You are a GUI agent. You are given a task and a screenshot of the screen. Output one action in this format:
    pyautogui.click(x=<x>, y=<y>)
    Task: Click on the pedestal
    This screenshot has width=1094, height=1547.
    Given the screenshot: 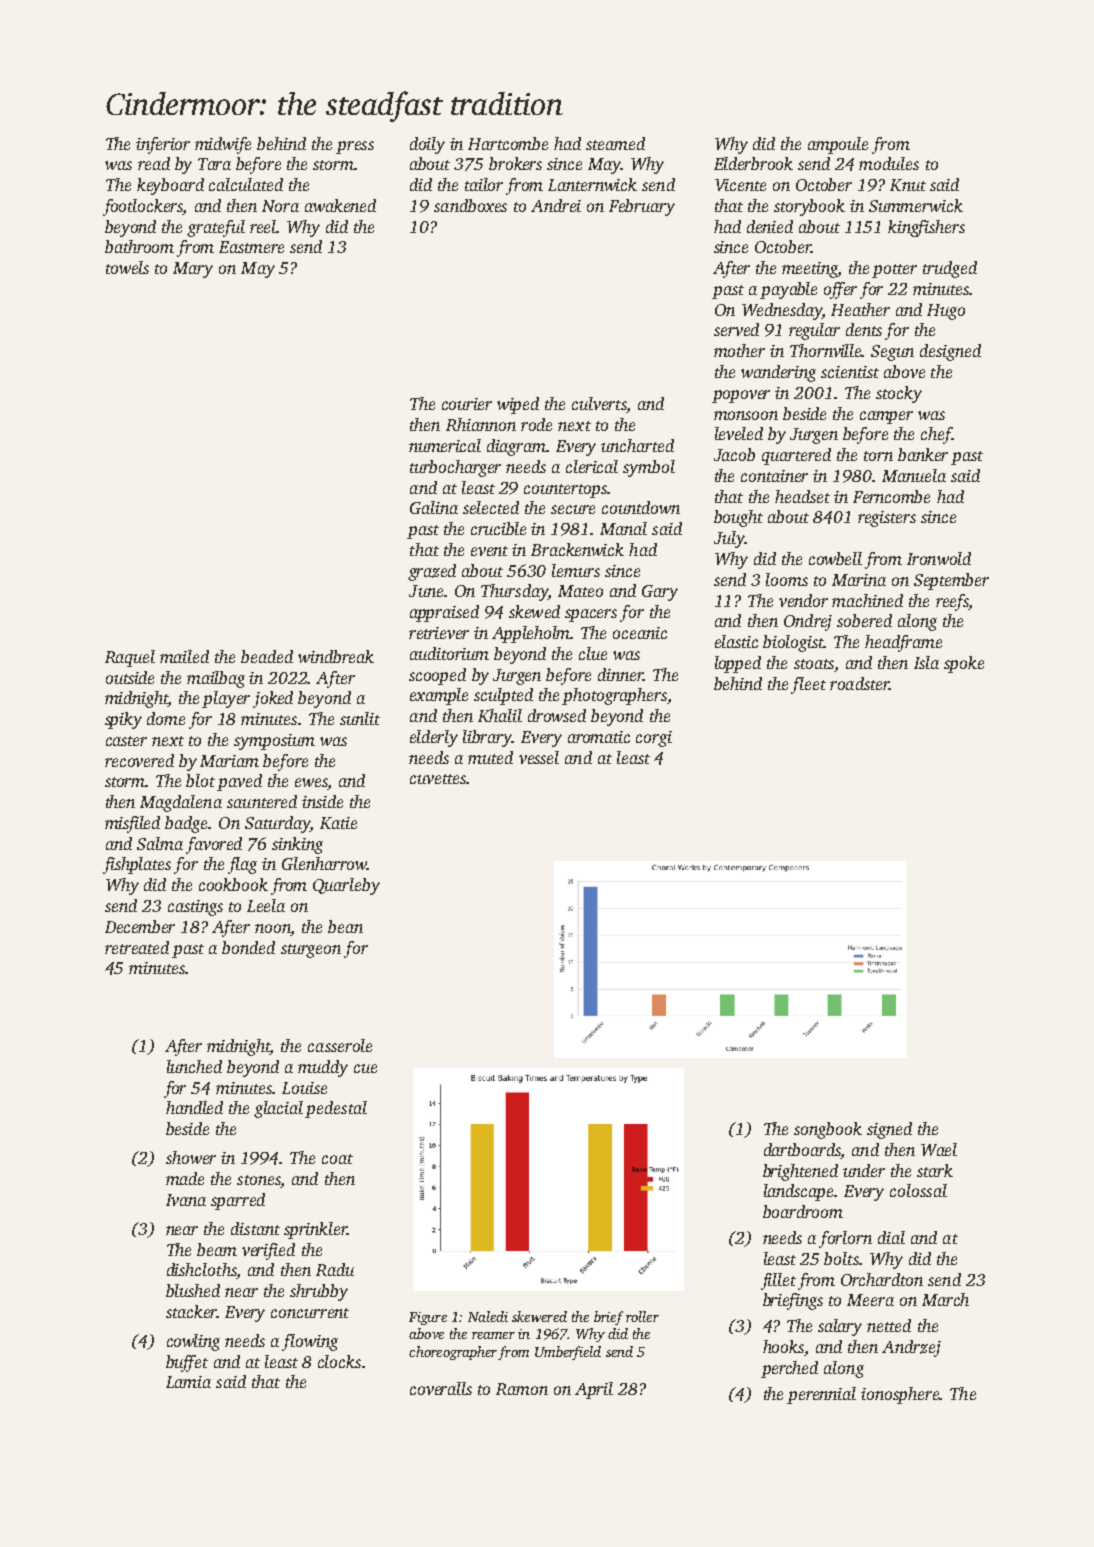 What is the action you would take?
    pyautogui.click(x=336, y=1109)
